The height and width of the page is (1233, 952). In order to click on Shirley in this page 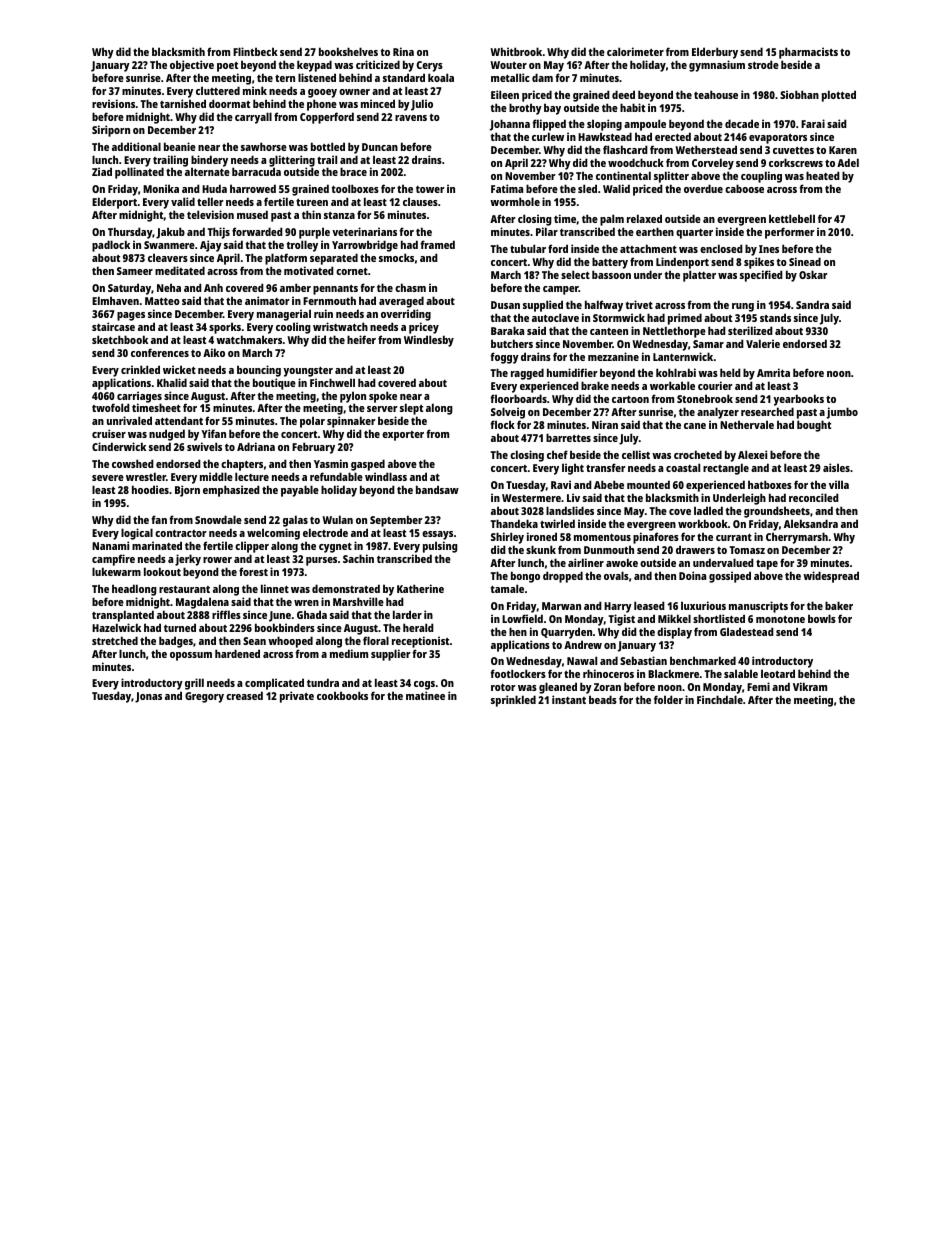, I will do `click(507, 538)`.
